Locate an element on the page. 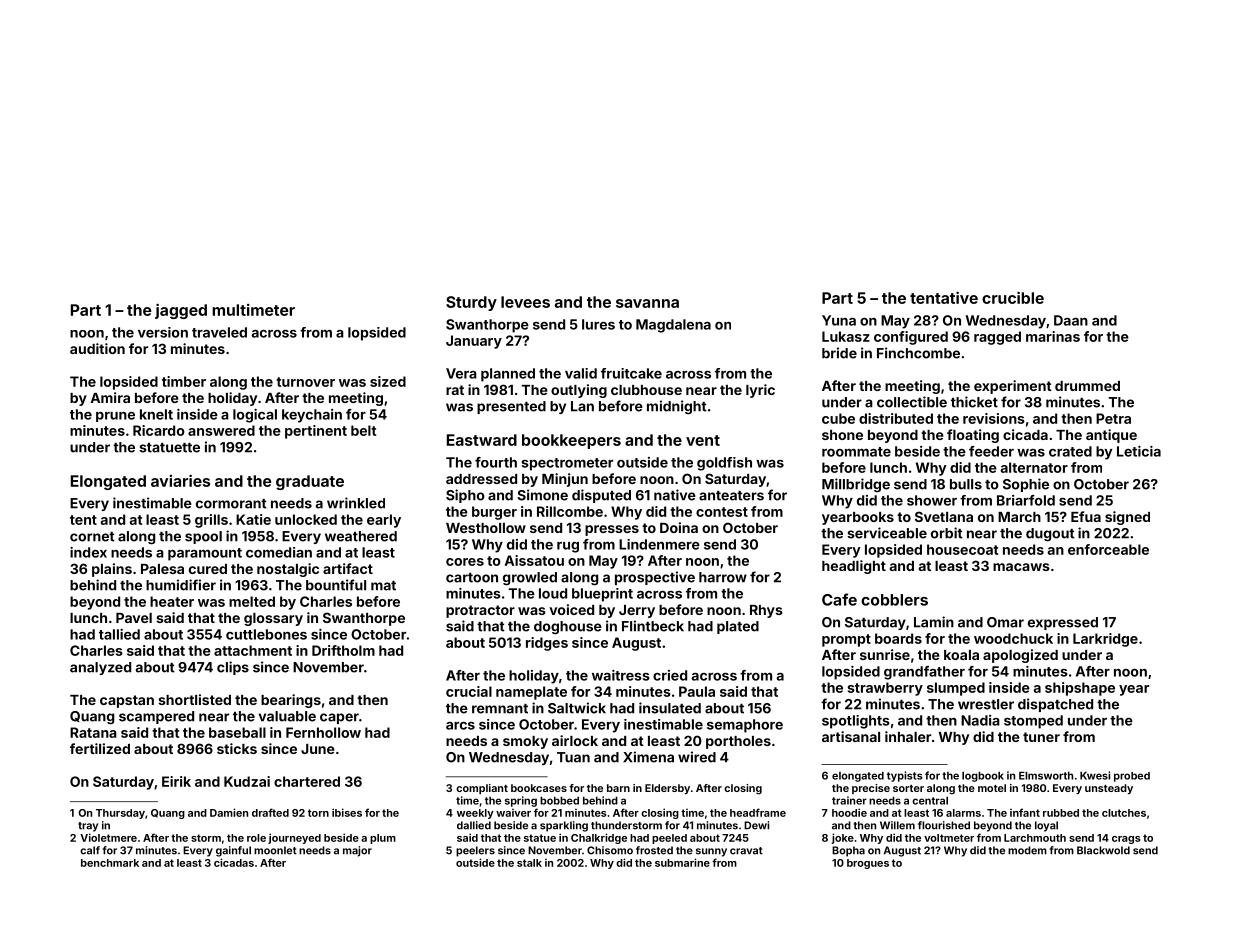  gainful is located at coordinates (233, 851).
